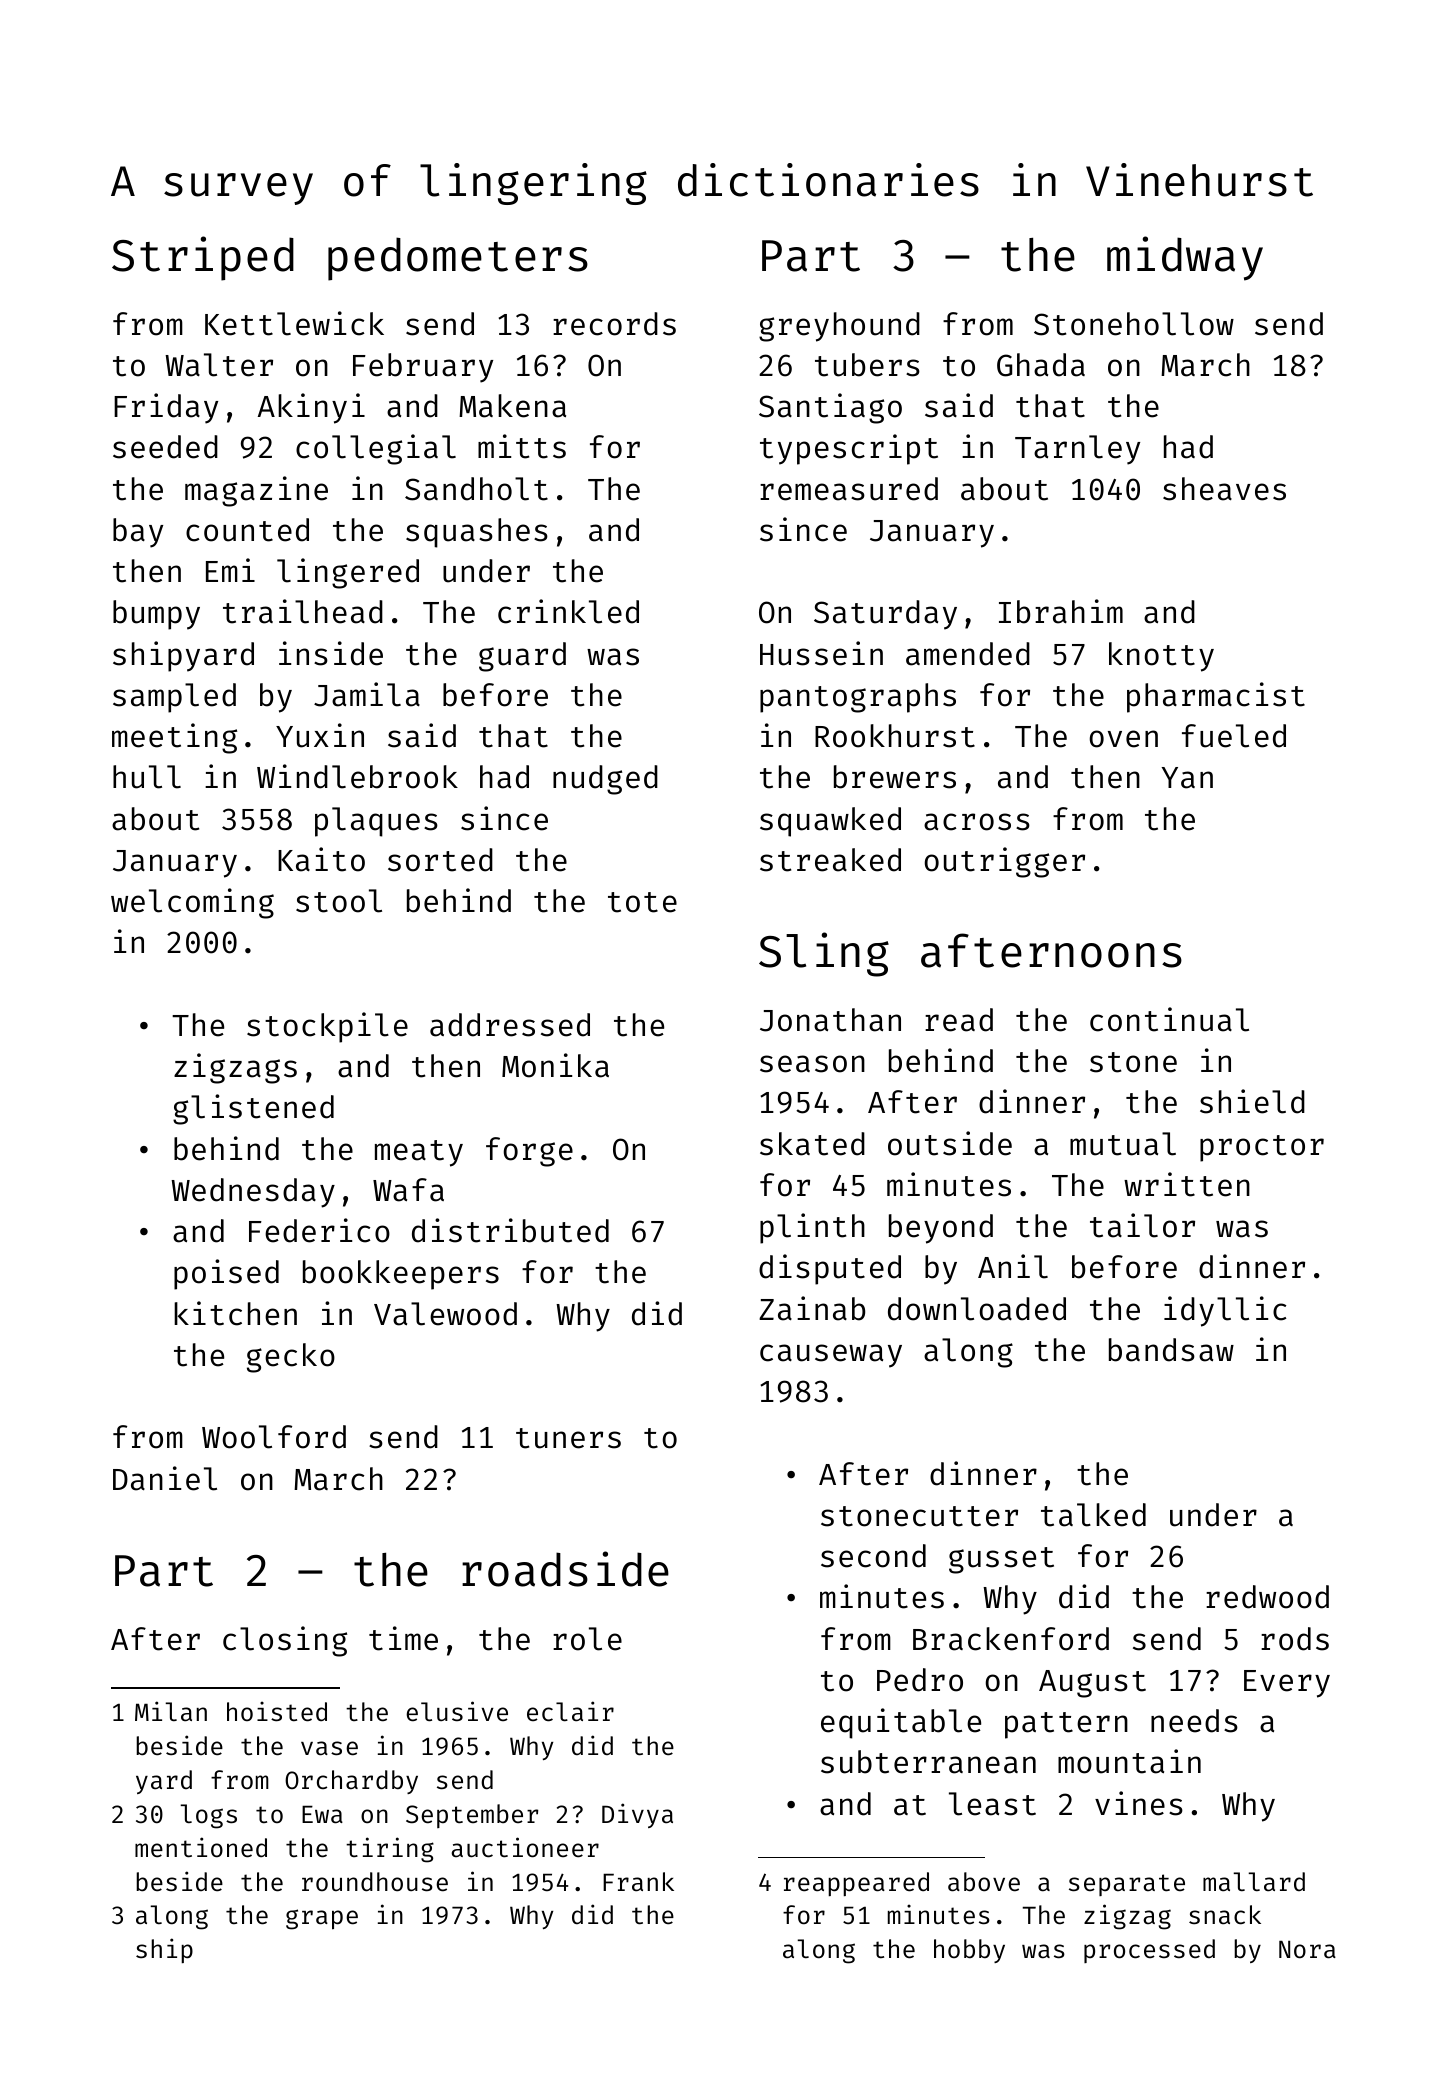 Image resolution: width=1450 pixels, height=2100 pixels. Describe the element at coordinates (327, 1027) in the screenshot. I see `stockpile` at that location.
